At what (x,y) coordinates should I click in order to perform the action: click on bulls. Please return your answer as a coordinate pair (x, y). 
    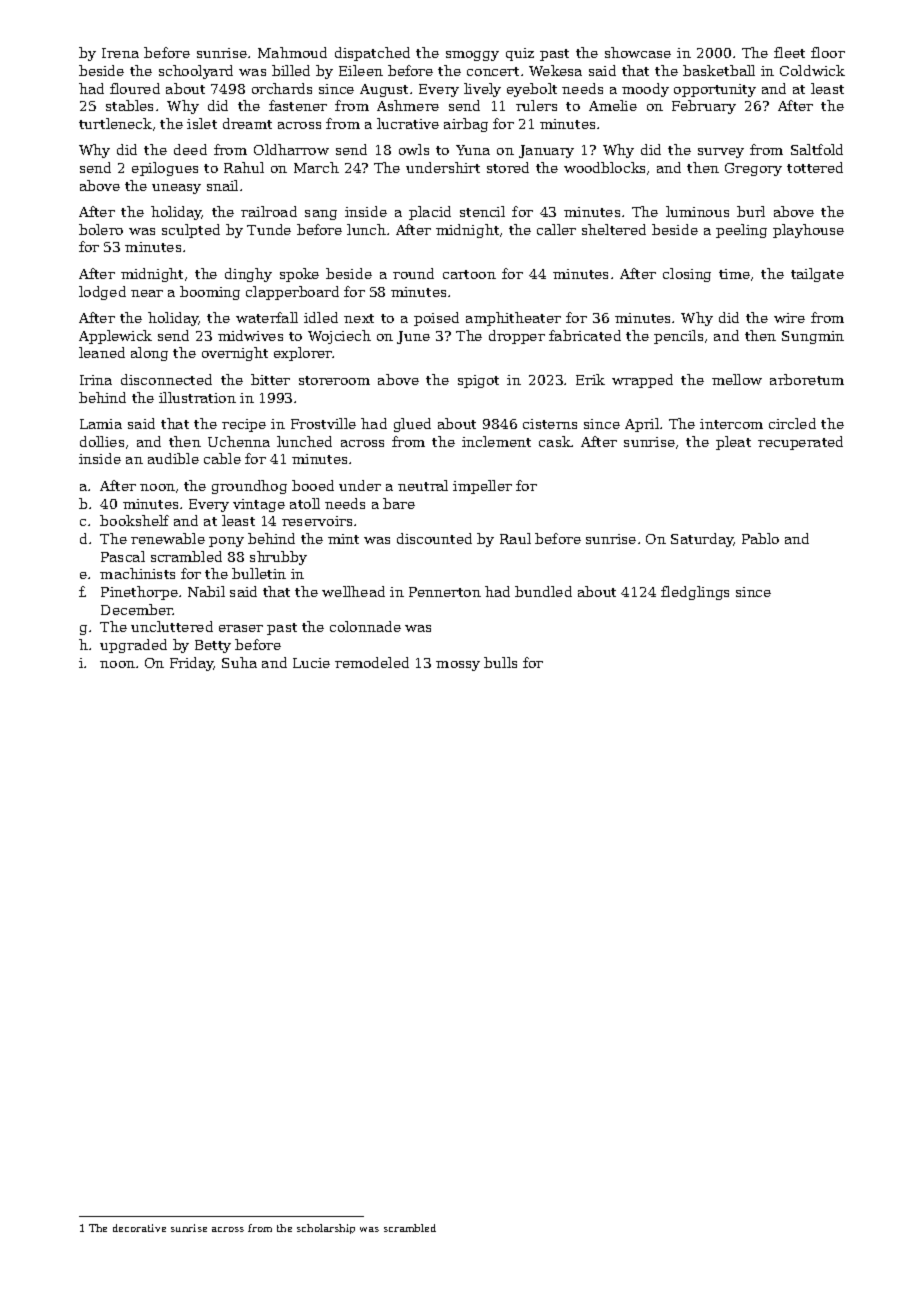
    Looking at the image, I should click on (500, 662).
